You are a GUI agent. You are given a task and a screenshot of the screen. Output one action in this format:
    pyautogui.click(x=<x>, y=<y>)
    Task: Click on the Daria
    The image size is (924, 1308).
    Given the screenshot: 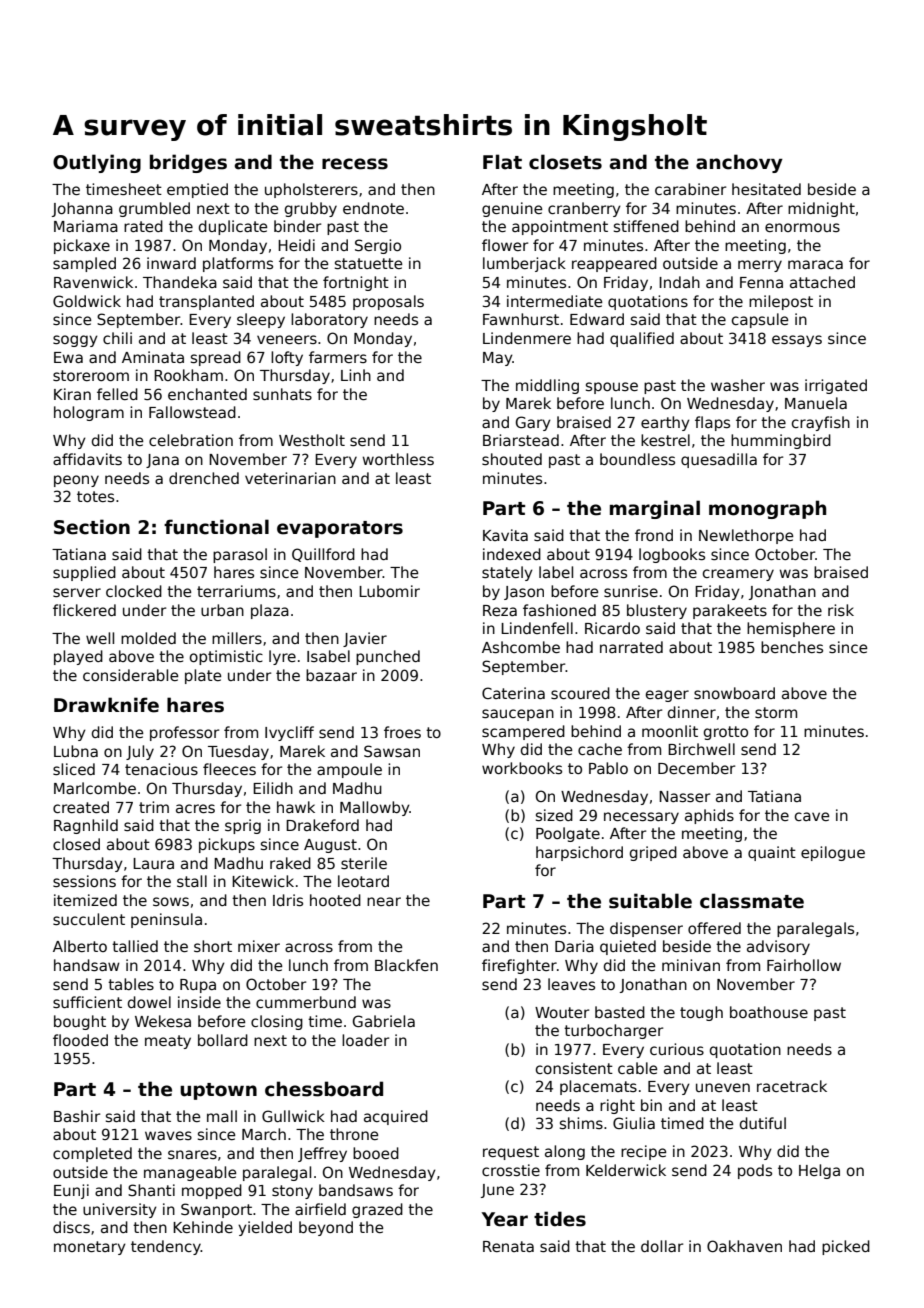 What is the action you would take?
    pyautogui.click(x=574, y=946)
